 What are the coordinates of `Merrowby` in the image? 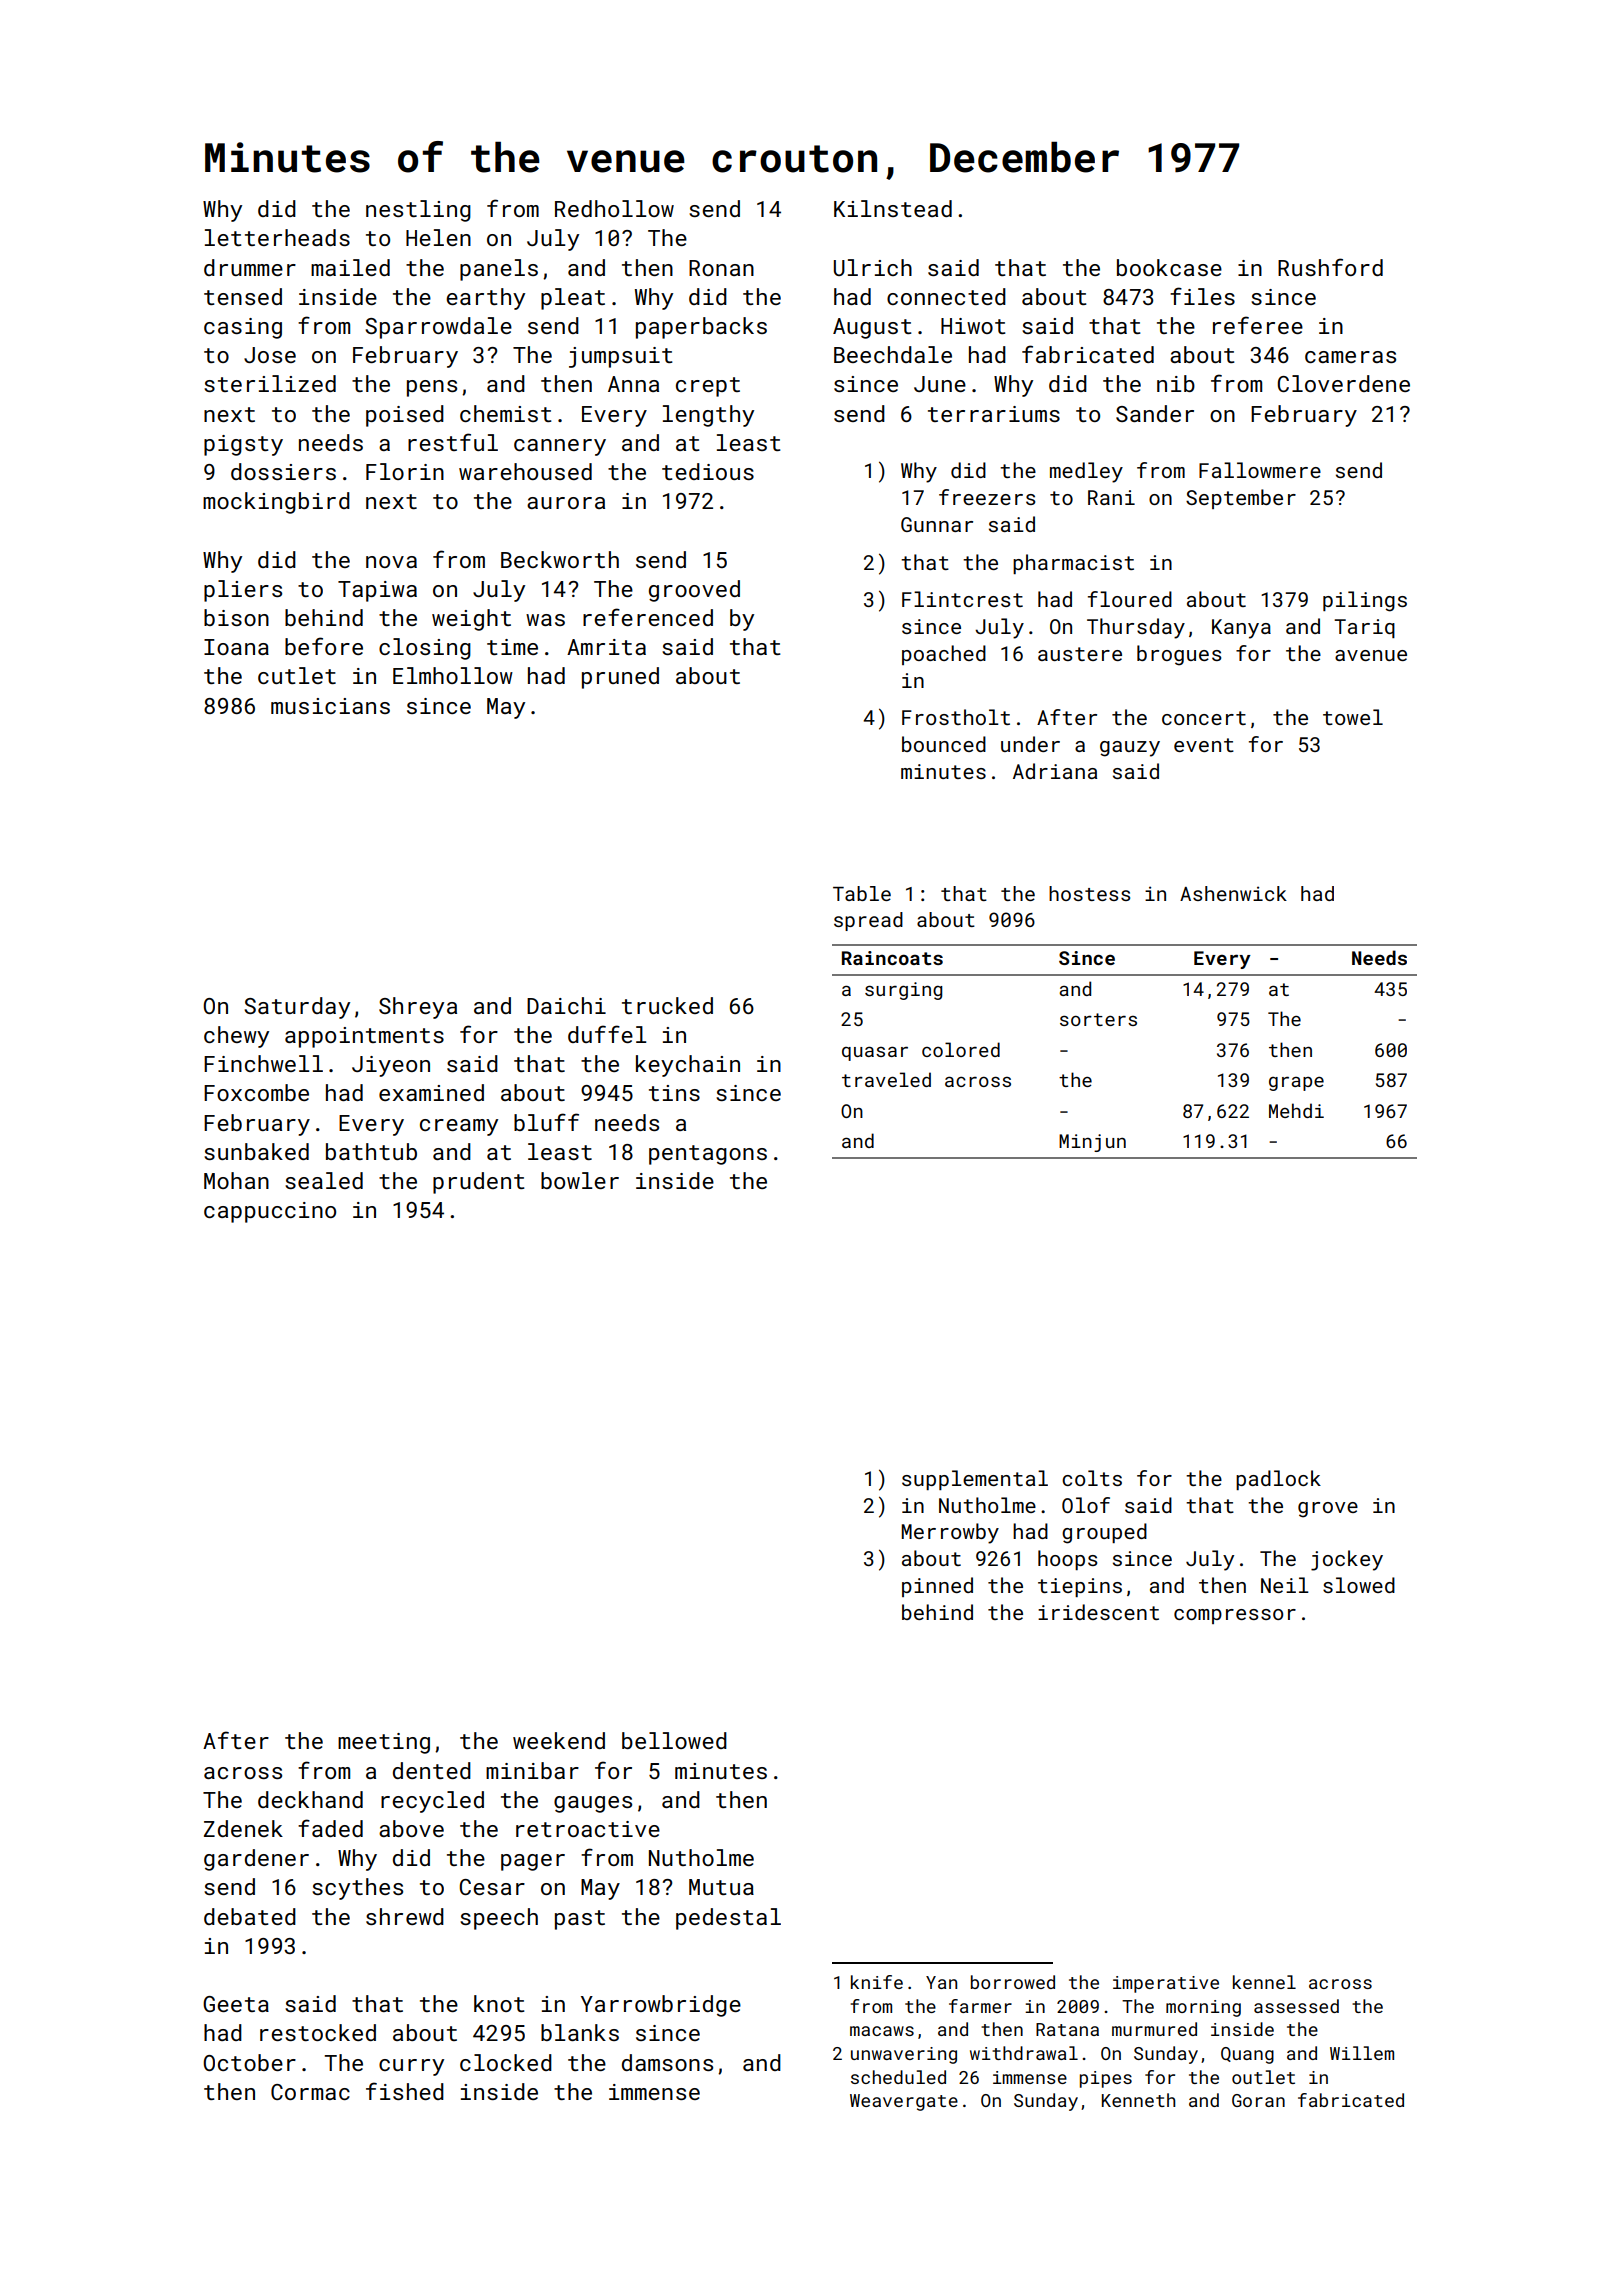 It's located at (950, 1533).
